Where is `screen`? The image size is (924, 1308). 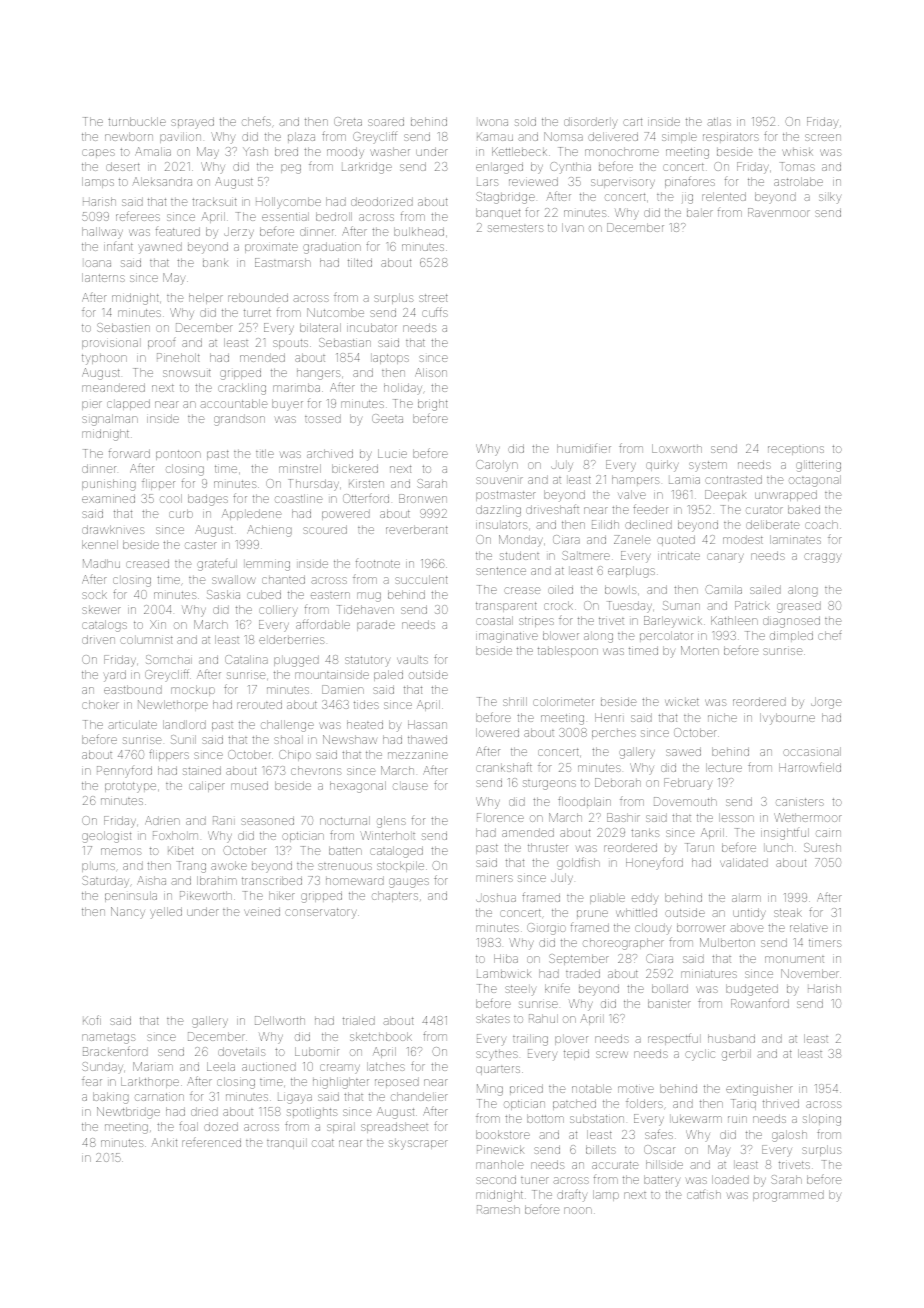 screen is located at coordinates (823, 137).
